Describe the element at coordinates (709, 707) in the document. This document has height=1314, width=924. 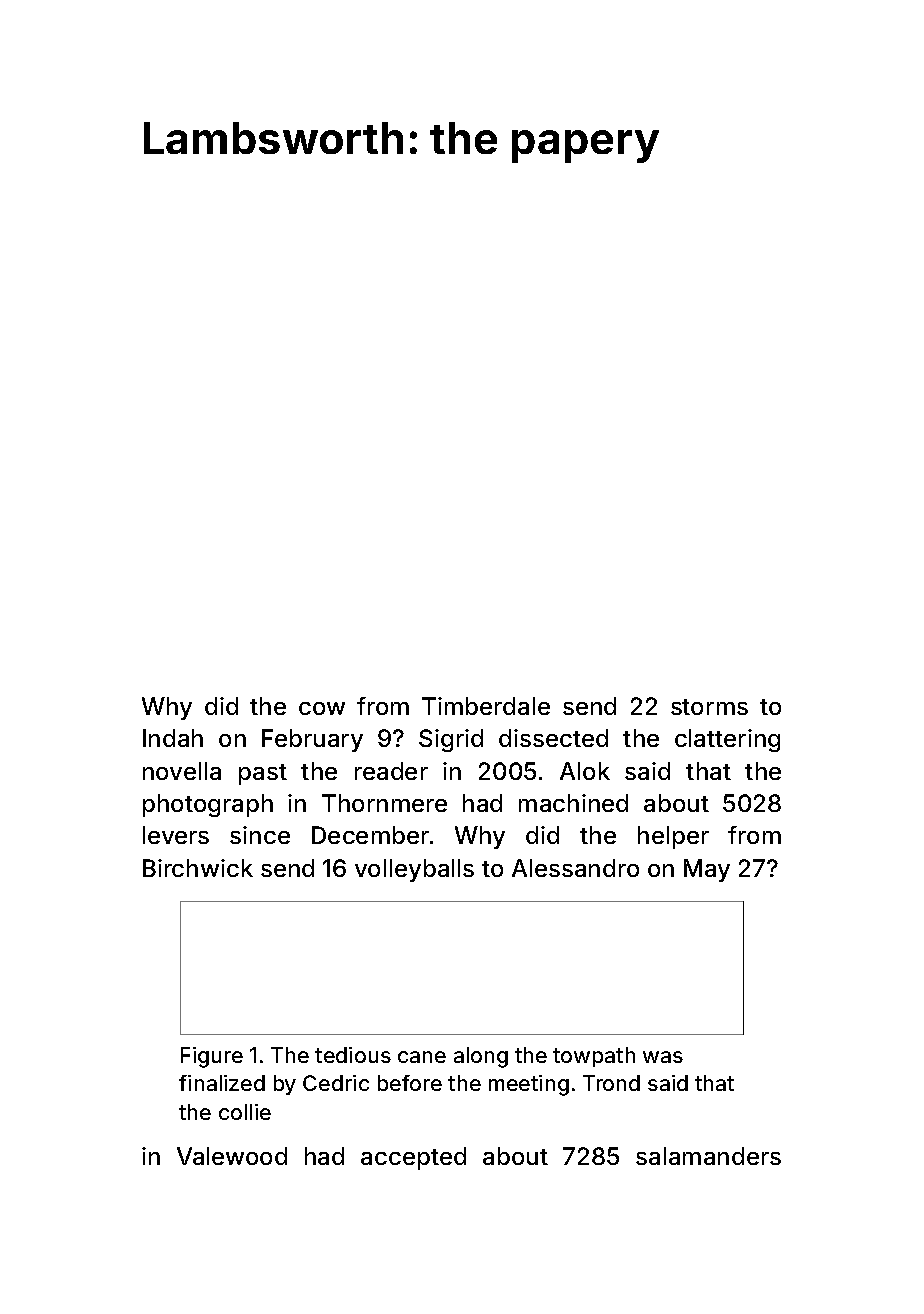
I see `storms` at that location.
